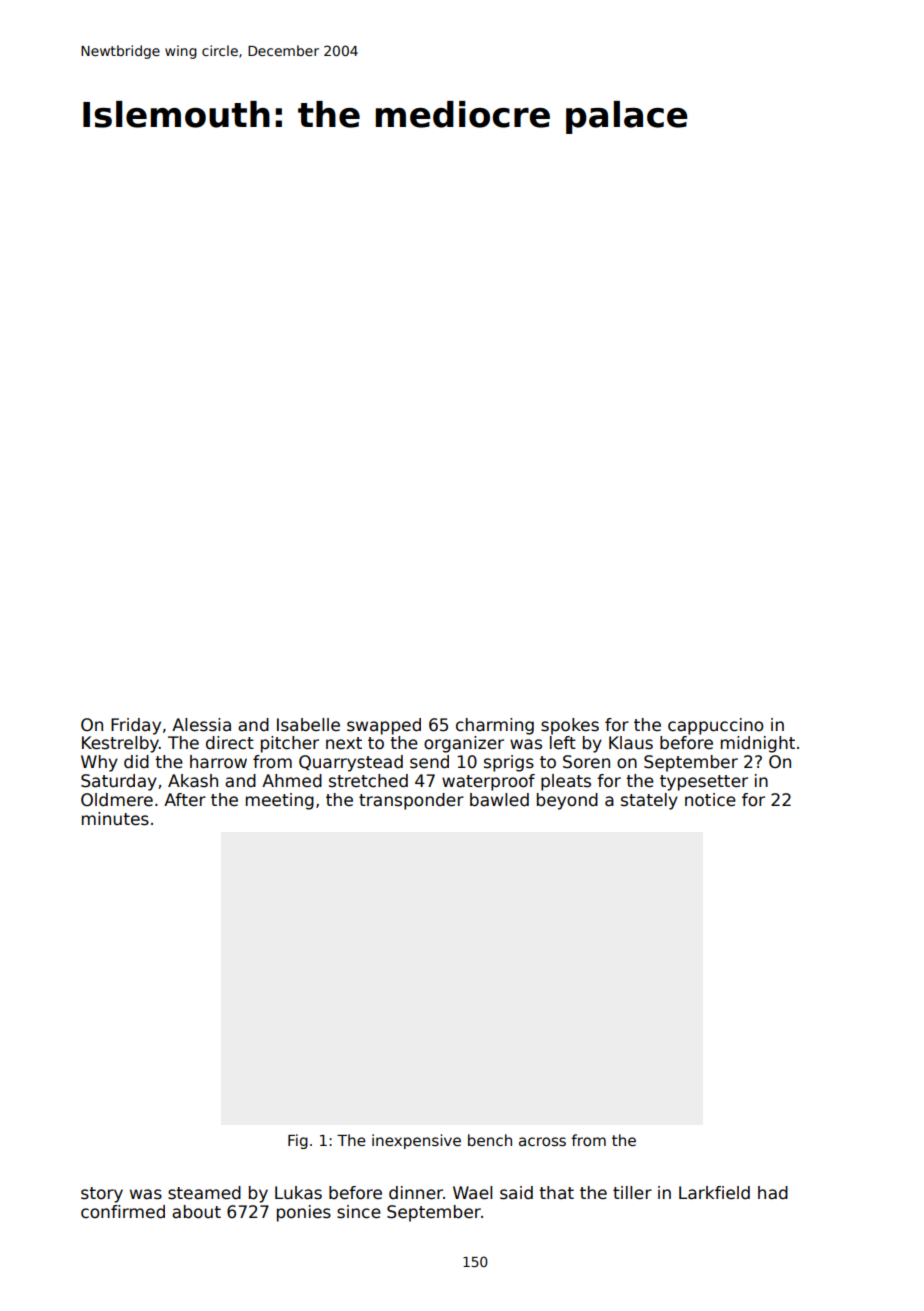 This screenshot has width=924, height=1311. I want to click on beyond, so click(567, 801).
